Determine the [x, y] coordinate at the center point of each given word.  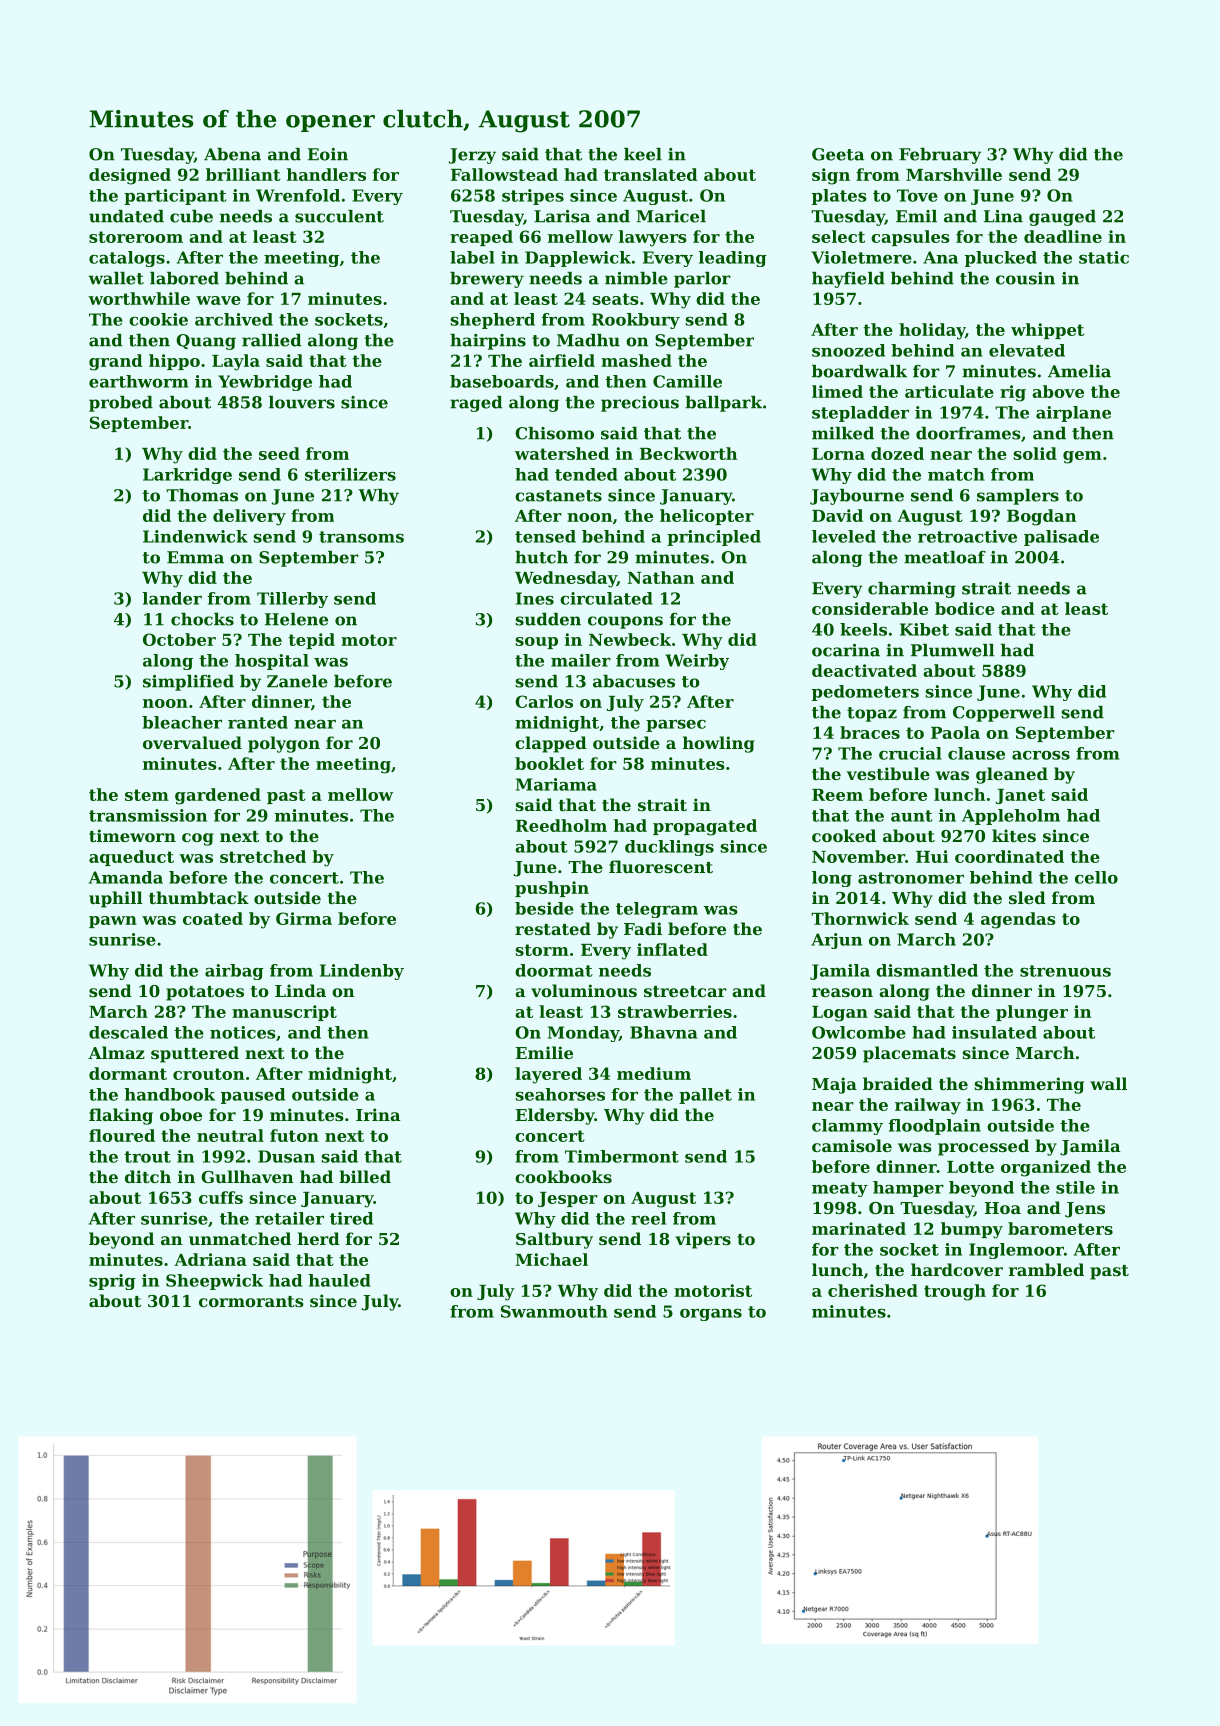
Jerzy [472, 156]
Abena [232, 154]
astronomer [911, 878]
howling [719, 744]
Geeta [838, 154]
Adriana [210, 1259]
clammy [847, 1127]
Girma [304, 918]
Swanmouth [554, 1311]
